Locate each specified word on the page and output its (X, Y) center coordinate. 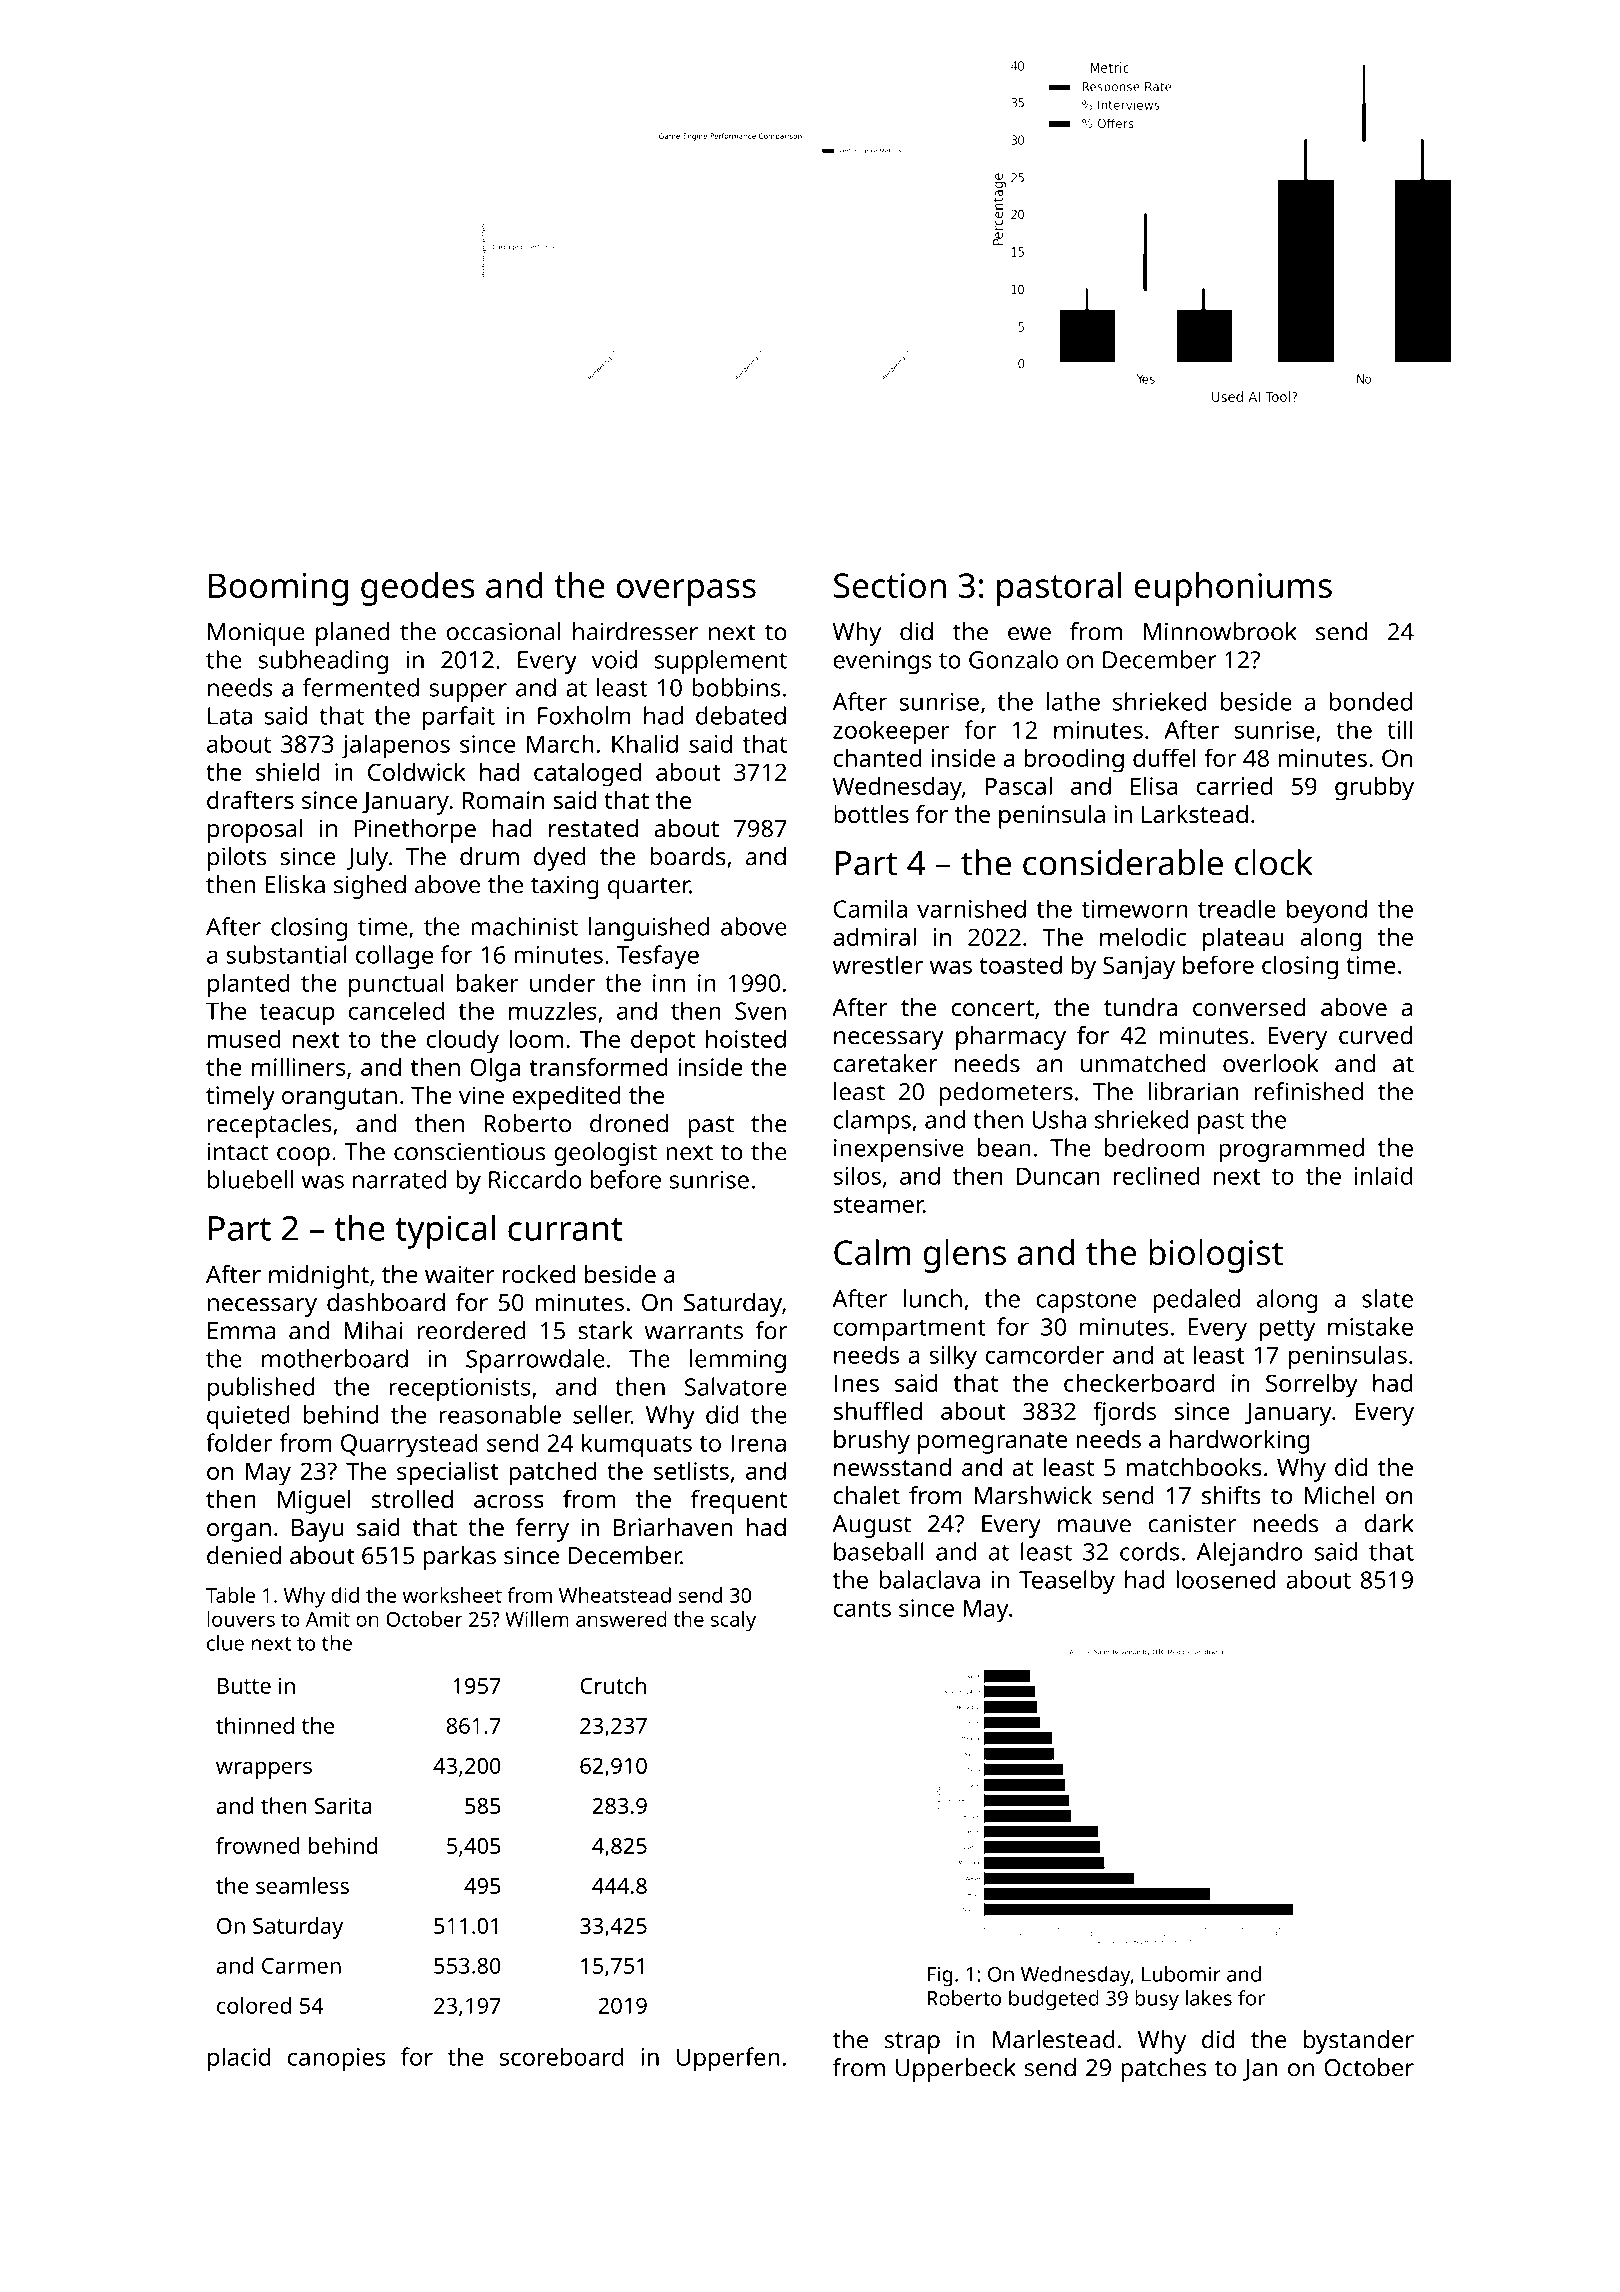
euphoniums (1233, 589)
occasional (503, 631)
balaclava (929, 1579)
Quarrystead (409, 1445)
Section (890, 585)
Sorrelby (1312, 1385)
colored (254, 2005)
